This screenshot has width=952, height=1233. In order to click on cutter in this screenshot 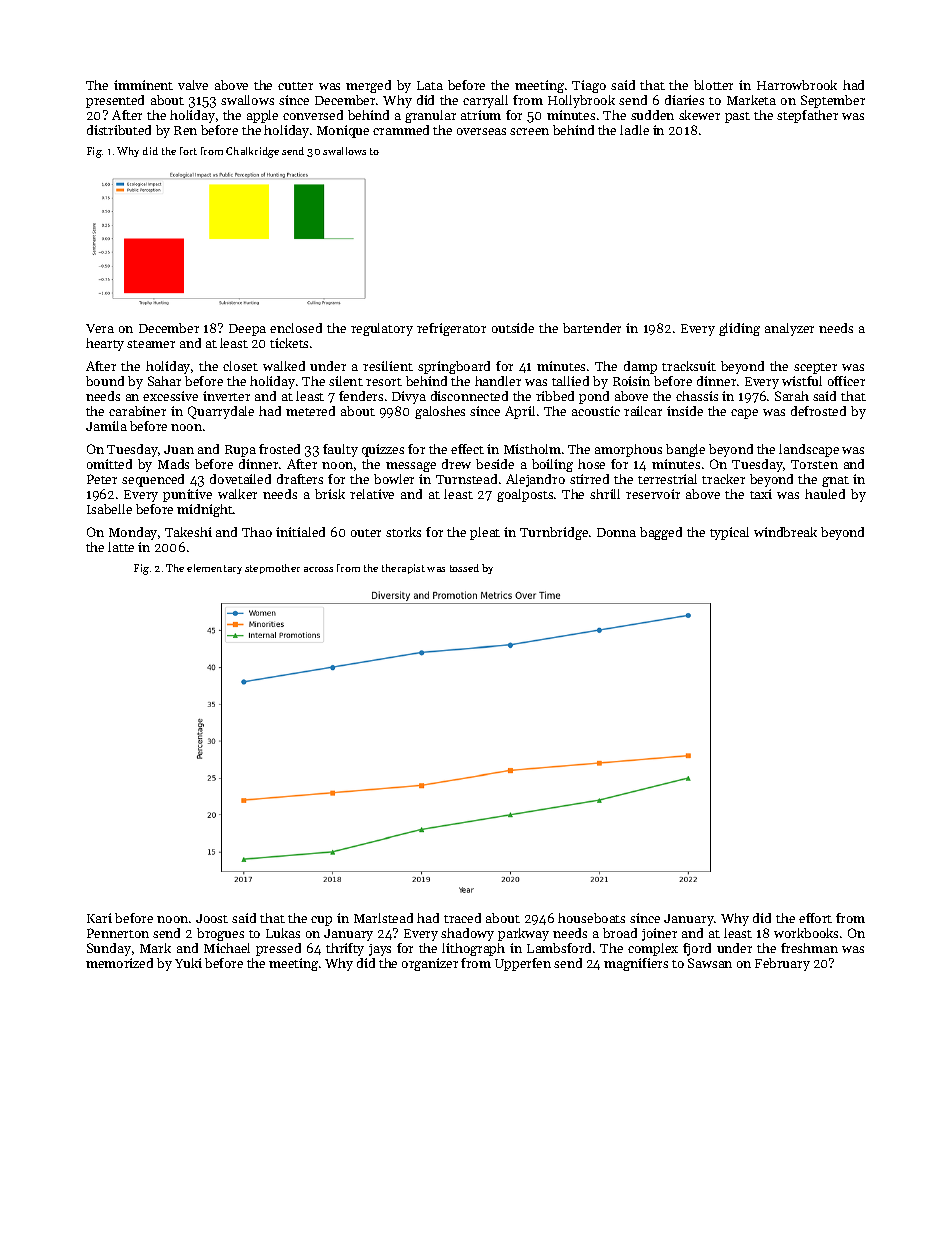, I will do `click(295, 86)`.
